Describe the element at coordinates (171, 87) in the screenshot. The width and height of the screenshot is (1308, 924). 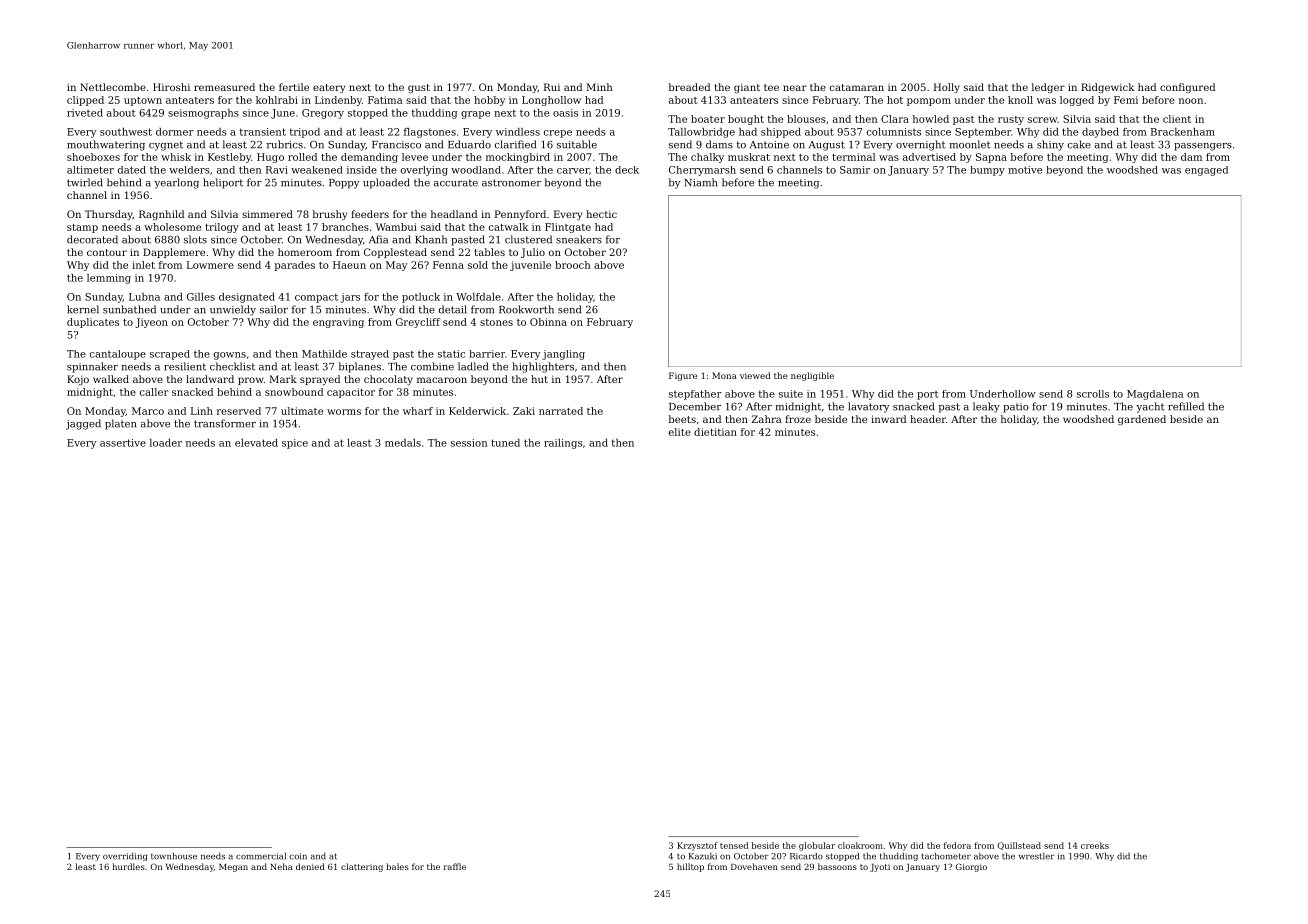
I see `Hiroshi` at that location.
